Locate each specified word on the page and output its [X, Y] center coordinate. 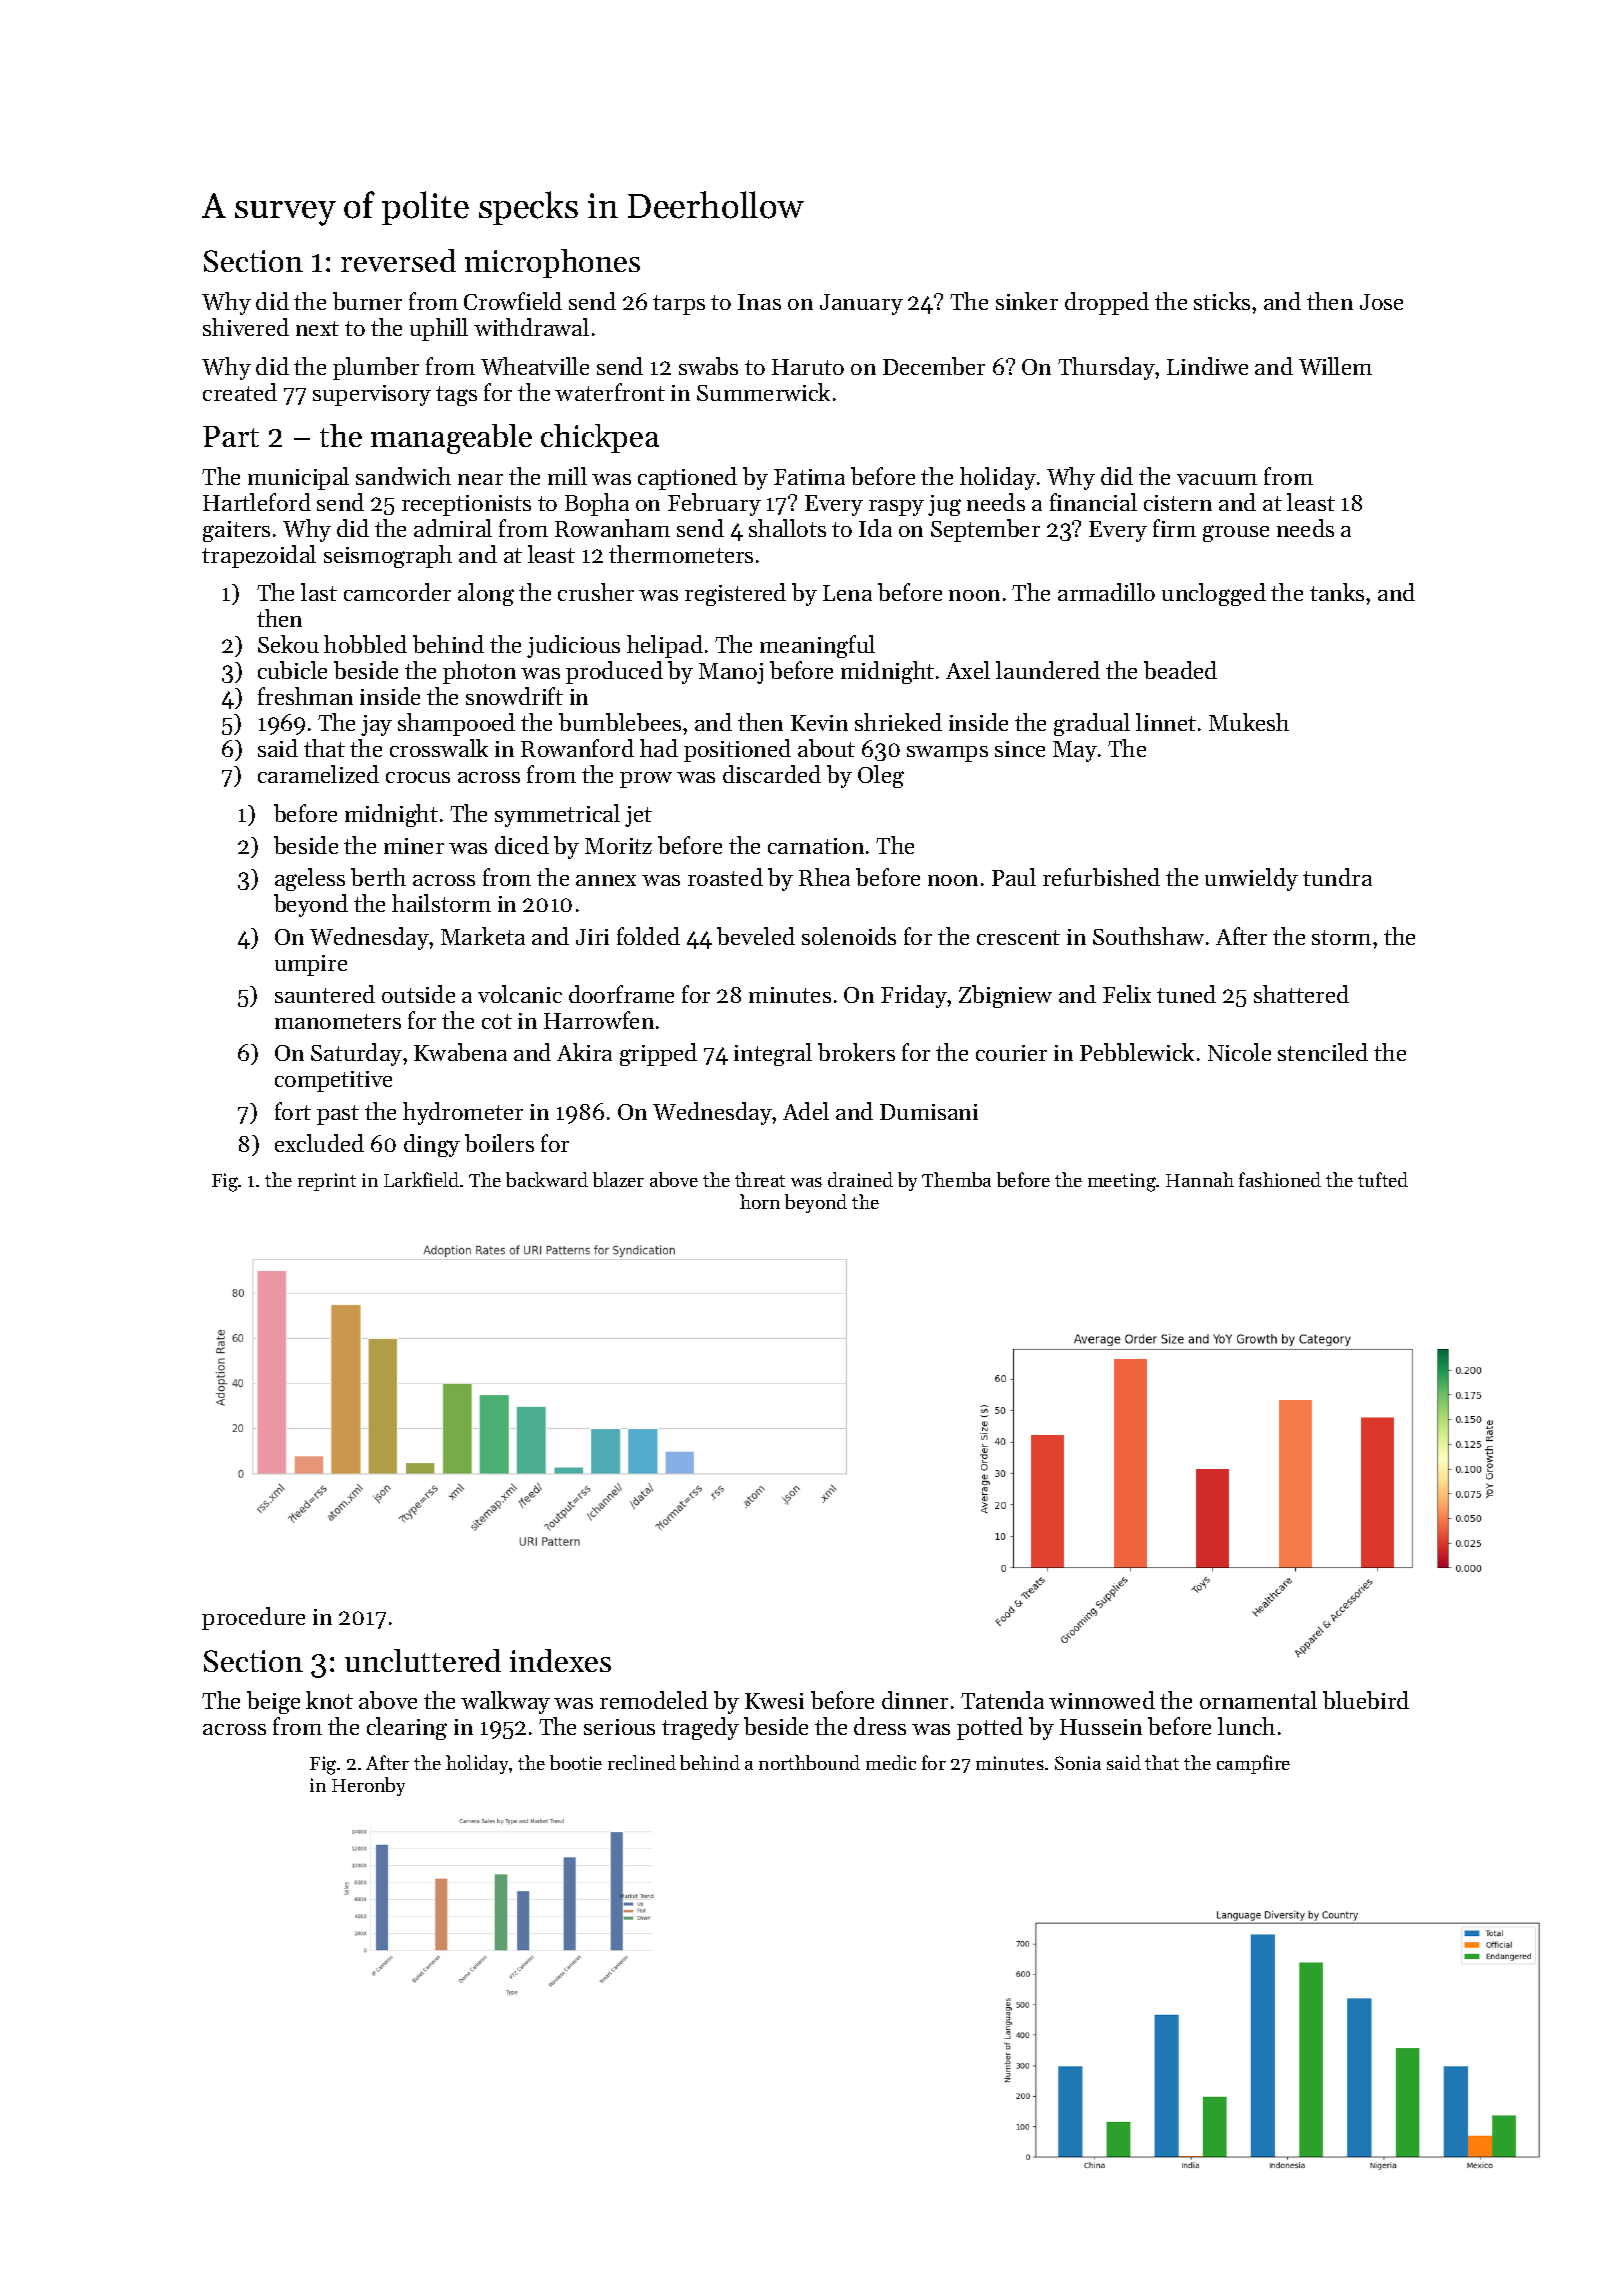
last [319, 592]
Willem [1335, 366]
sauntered [325, 994]
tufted [1383, 1179]
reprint [327, 1182]
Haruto [808, 367]
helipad [665, 646]
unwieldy [1251, 879]
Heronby [368, 1786]
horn [760, 1201]
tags [456, 396]
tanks [1337, 592]
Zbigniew [1005, 996]
